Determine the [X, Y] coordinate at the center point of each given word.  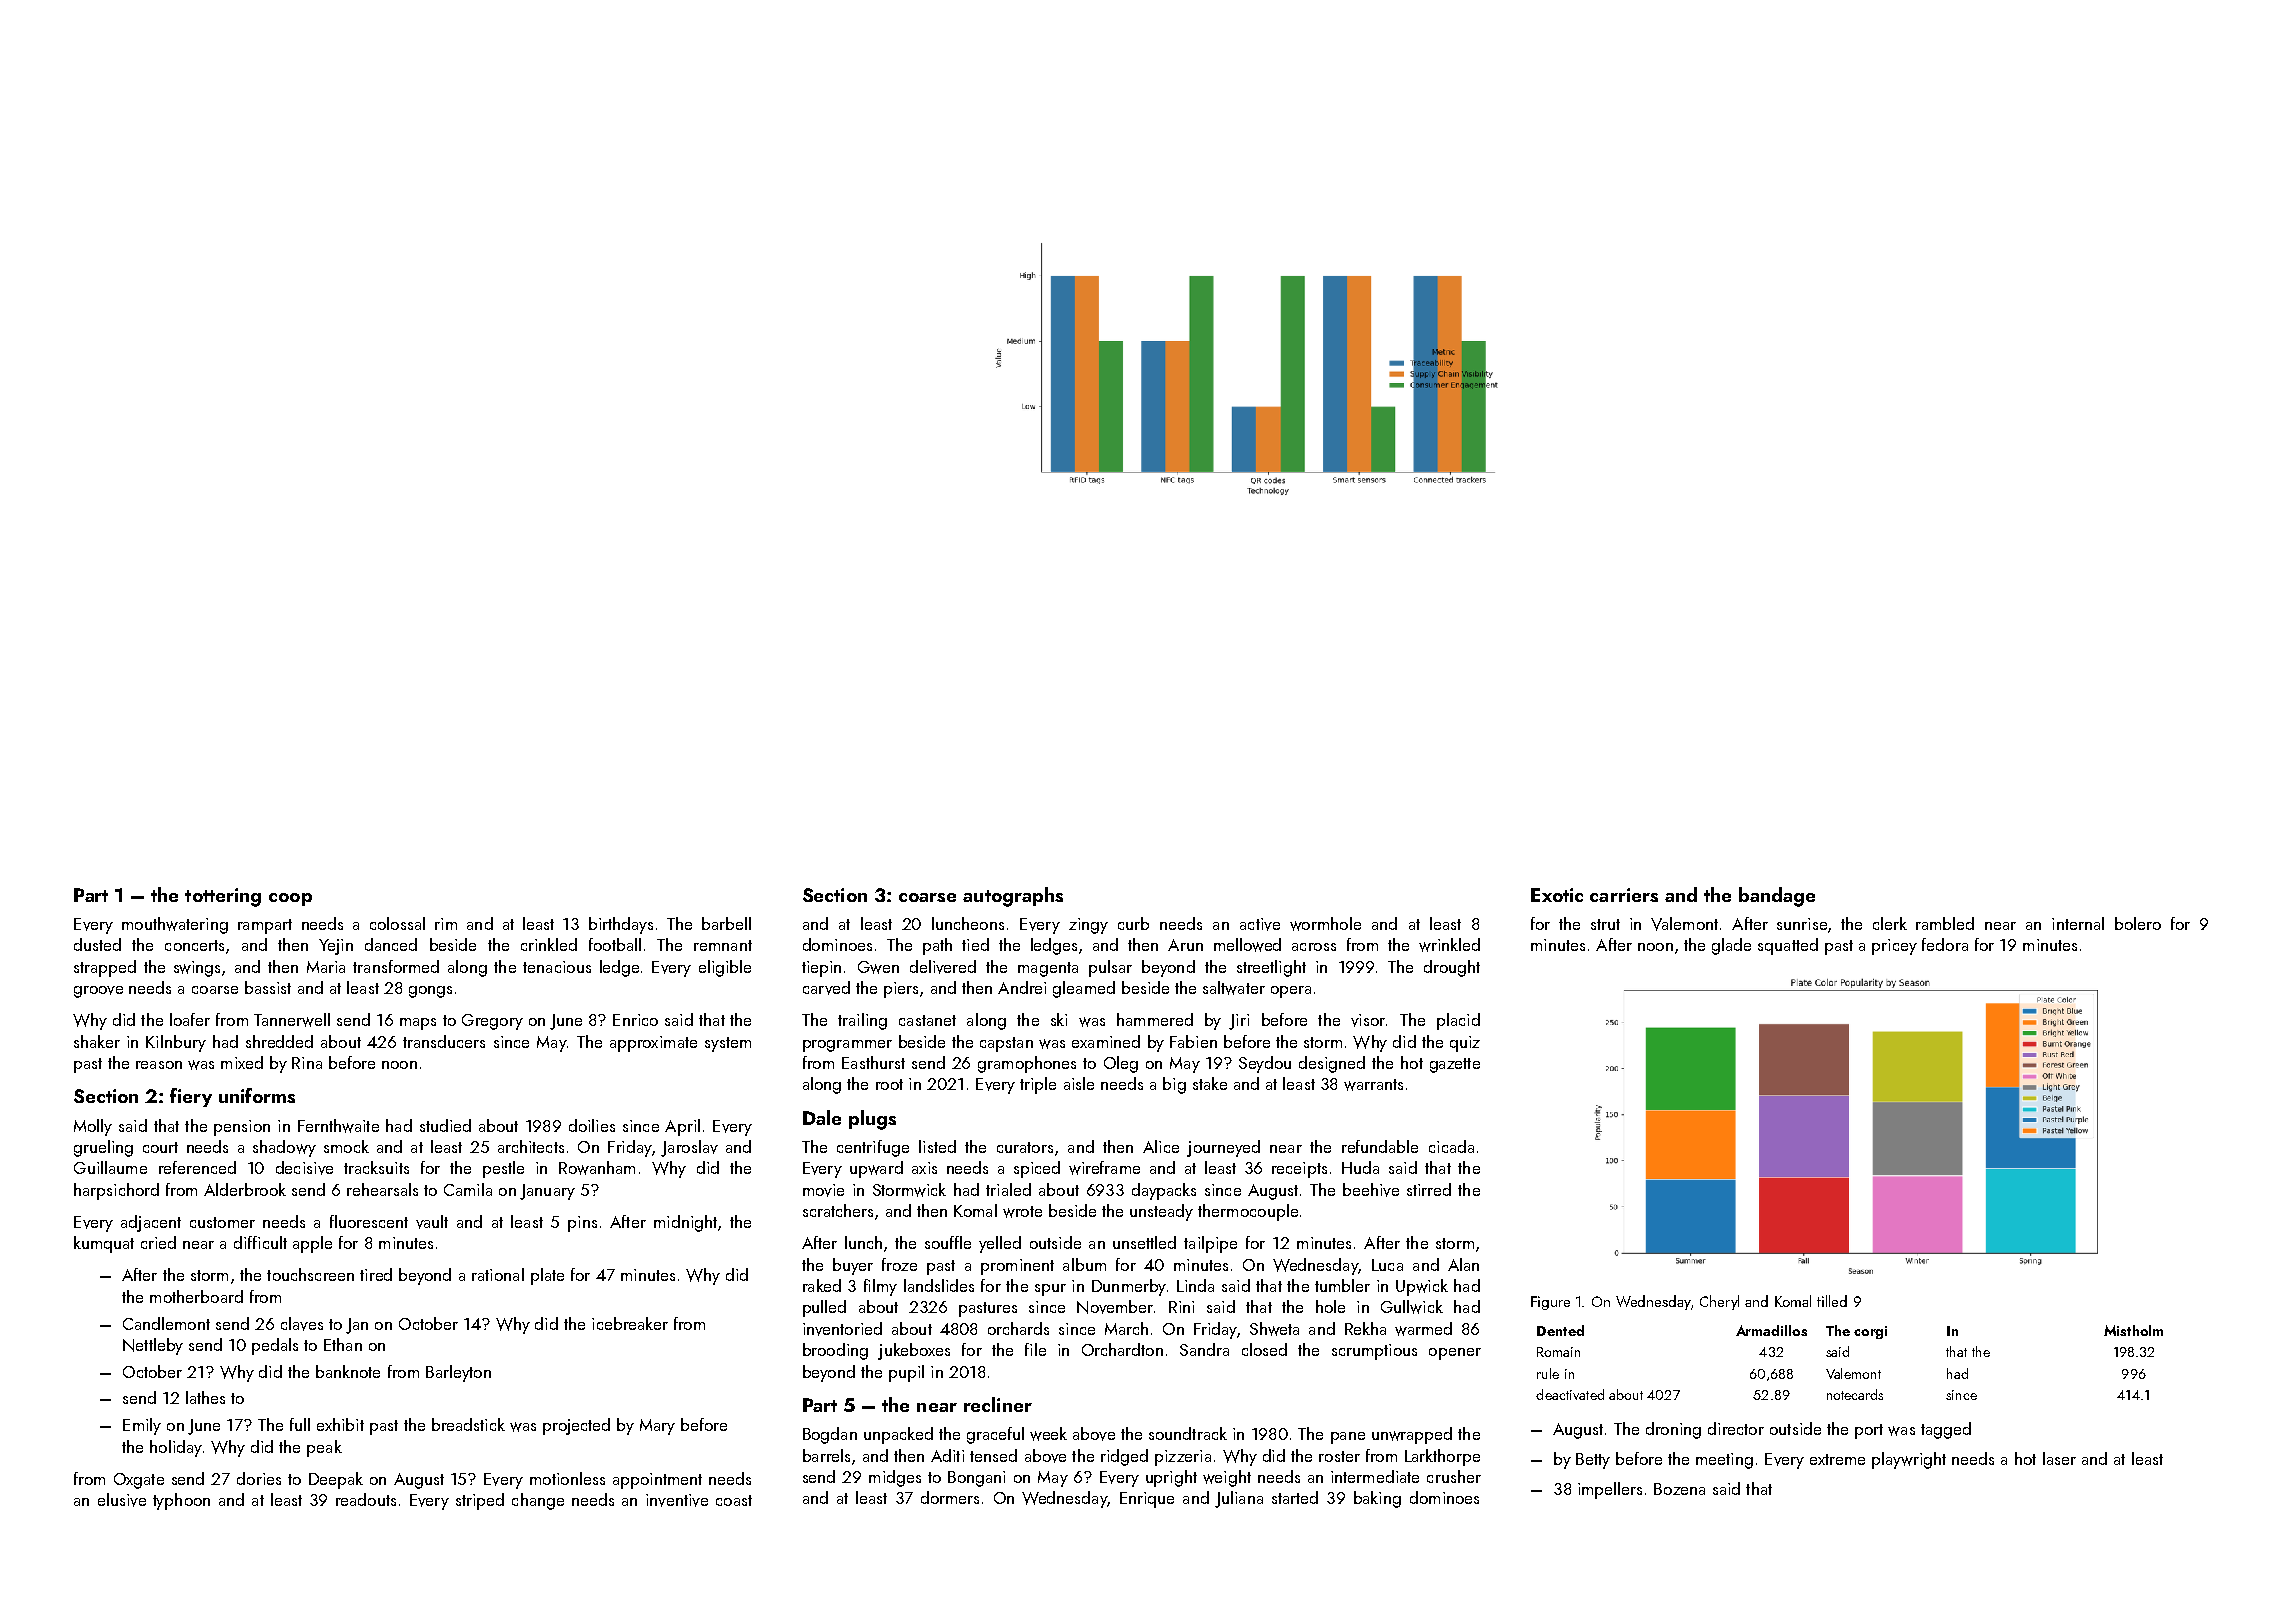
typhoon [181, 1501]
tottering [223, 897]
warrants [1373, 1085]
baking [1377, 1499]
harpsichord [116, 1191]
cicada [1451, 1146]
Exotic [1557, 895]
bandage [1777, 897]
